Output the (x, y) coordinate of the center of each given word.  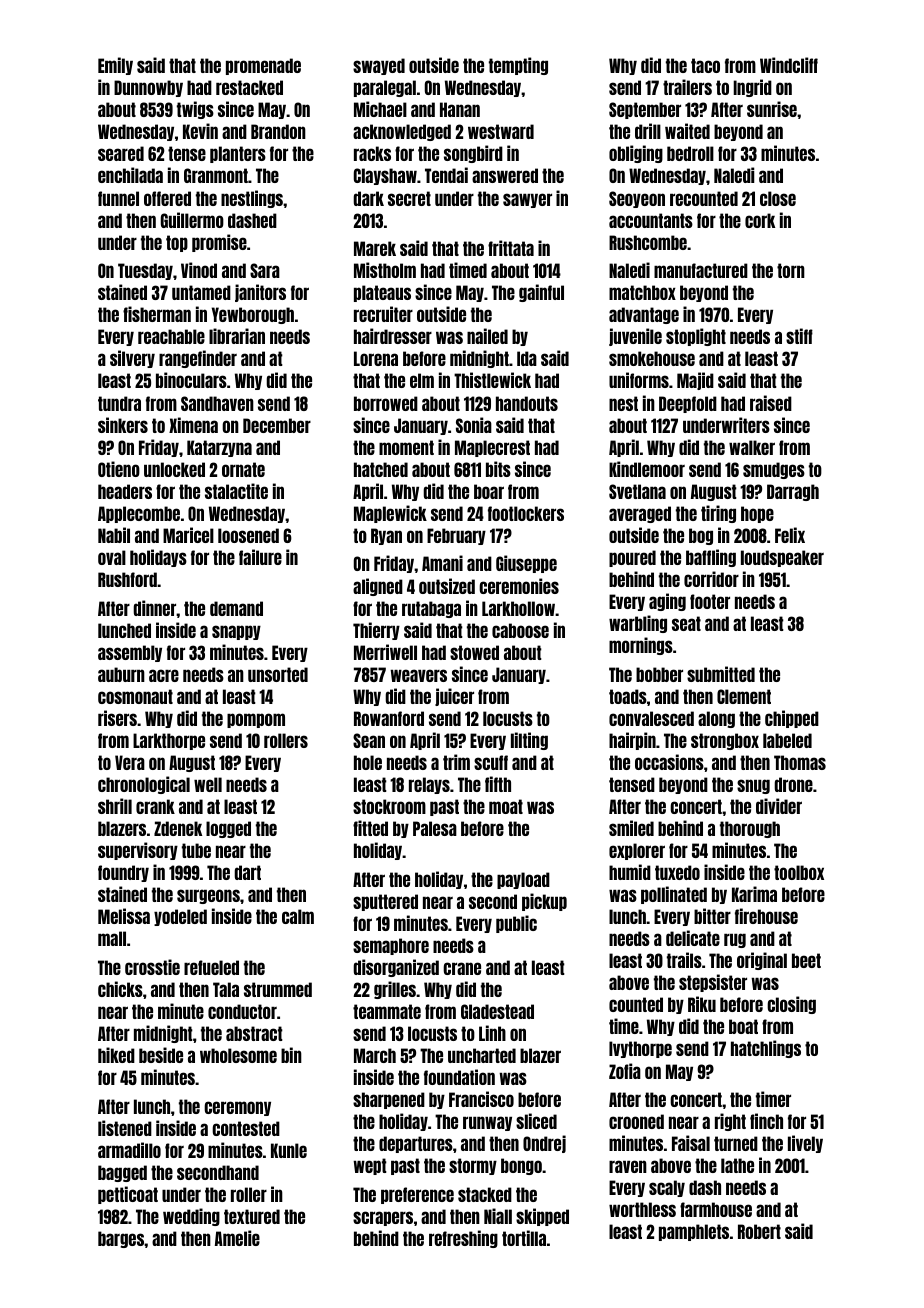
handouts (527, 403)
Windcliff (789, 65)
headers (125, 491)
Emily (115, 66)
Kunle (289, 1150)
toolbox (799, 872)
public (516, 924)
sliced (536, 1121)
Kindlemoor (647, 469)
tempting (518, 66)
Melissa (124, 916)
